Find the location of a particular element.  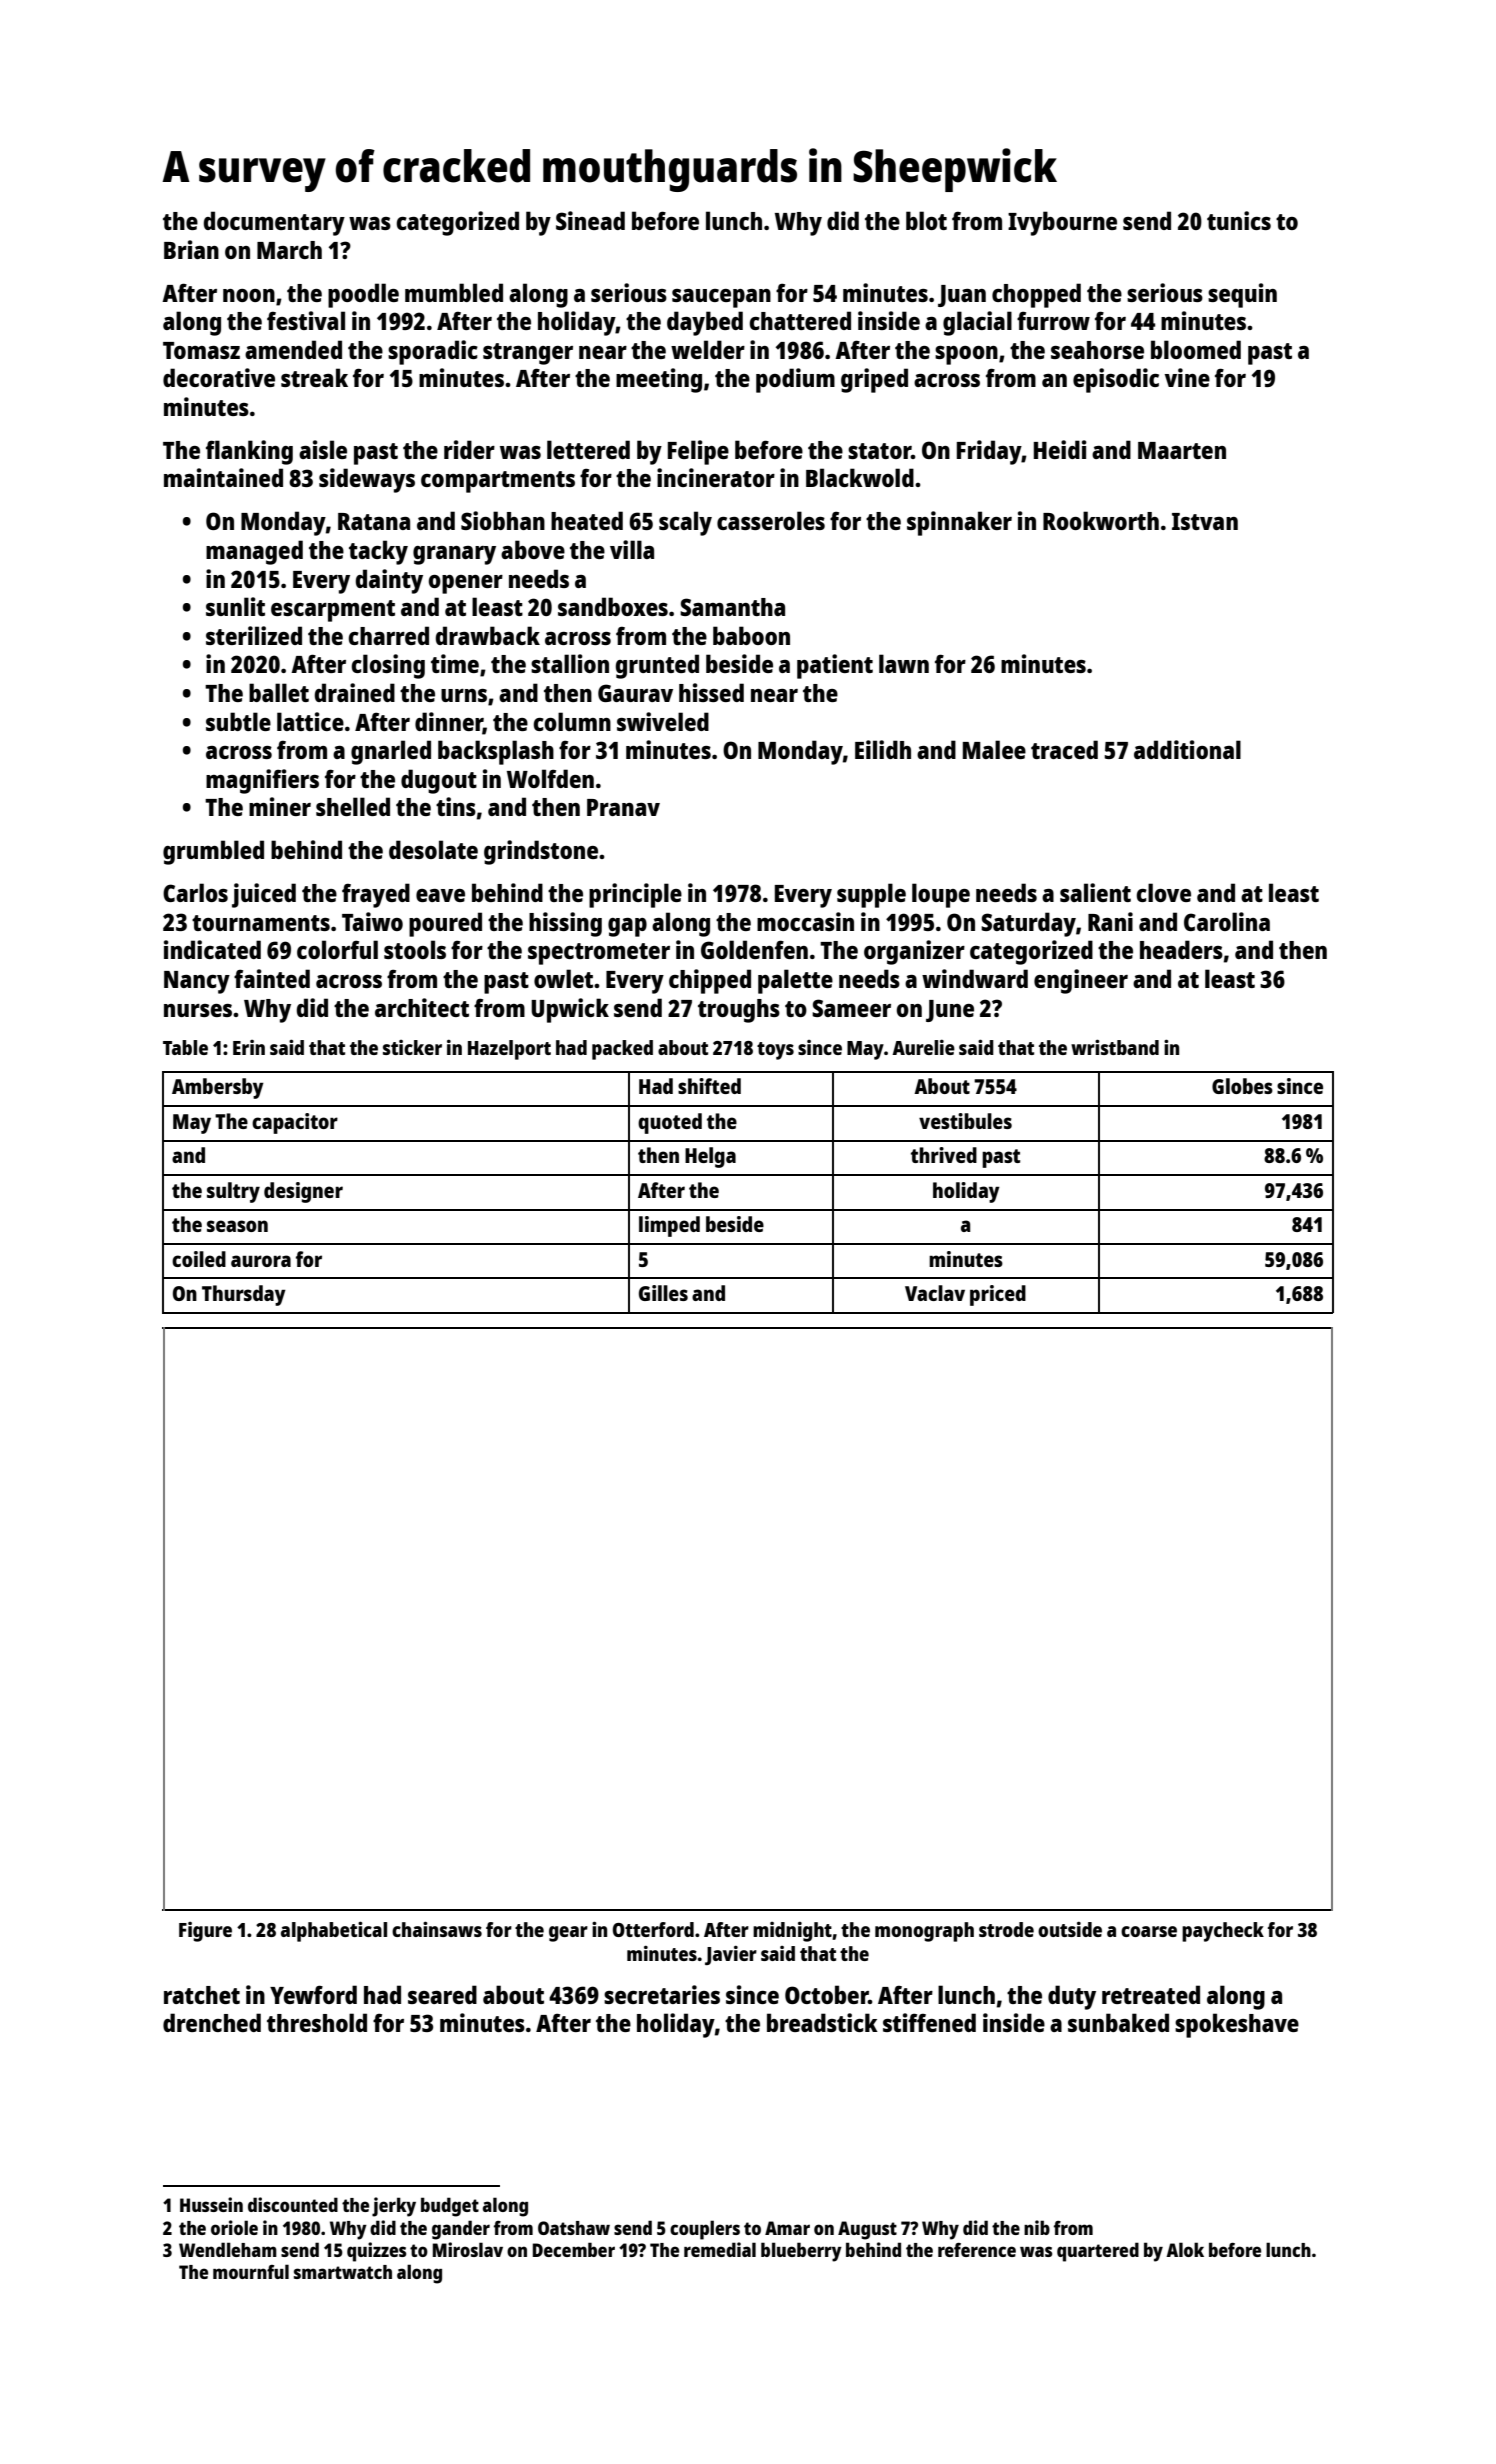

Vaclav is located at coordinates (935, 1293).
